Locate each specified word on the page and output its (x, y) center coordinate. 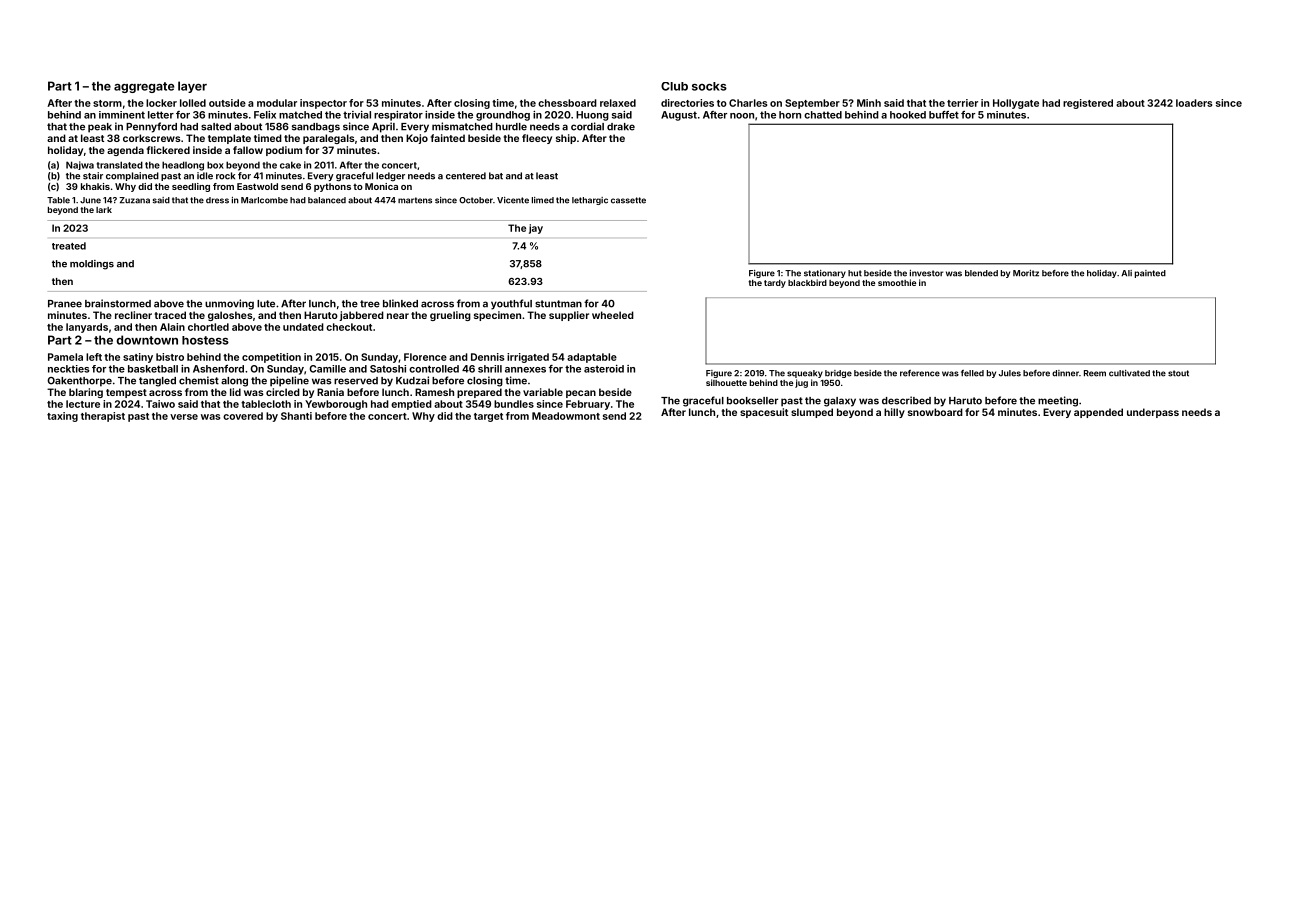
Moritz (1026, 273)
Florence (425, 357)
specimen (497, 316)
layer (192, 87)
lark (104, 210)
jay (536, 229)
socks (709, 86)
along (234, 382)
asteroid (604, 369)
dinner (1065, 373)
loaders (1194, 103)
